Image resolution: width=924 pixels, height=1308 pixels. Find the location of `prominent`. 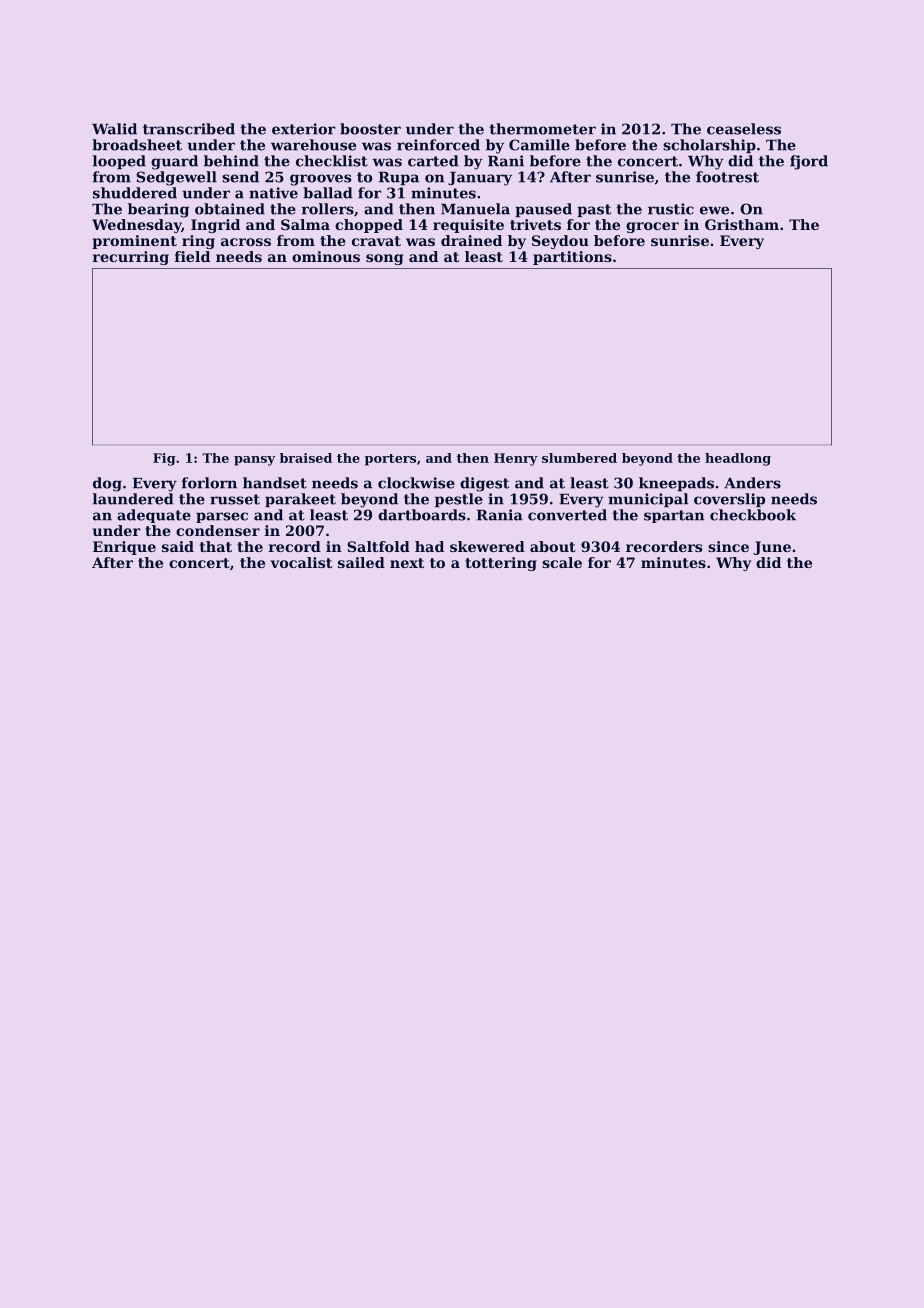

prominent is located at coordinates (134, 242).
